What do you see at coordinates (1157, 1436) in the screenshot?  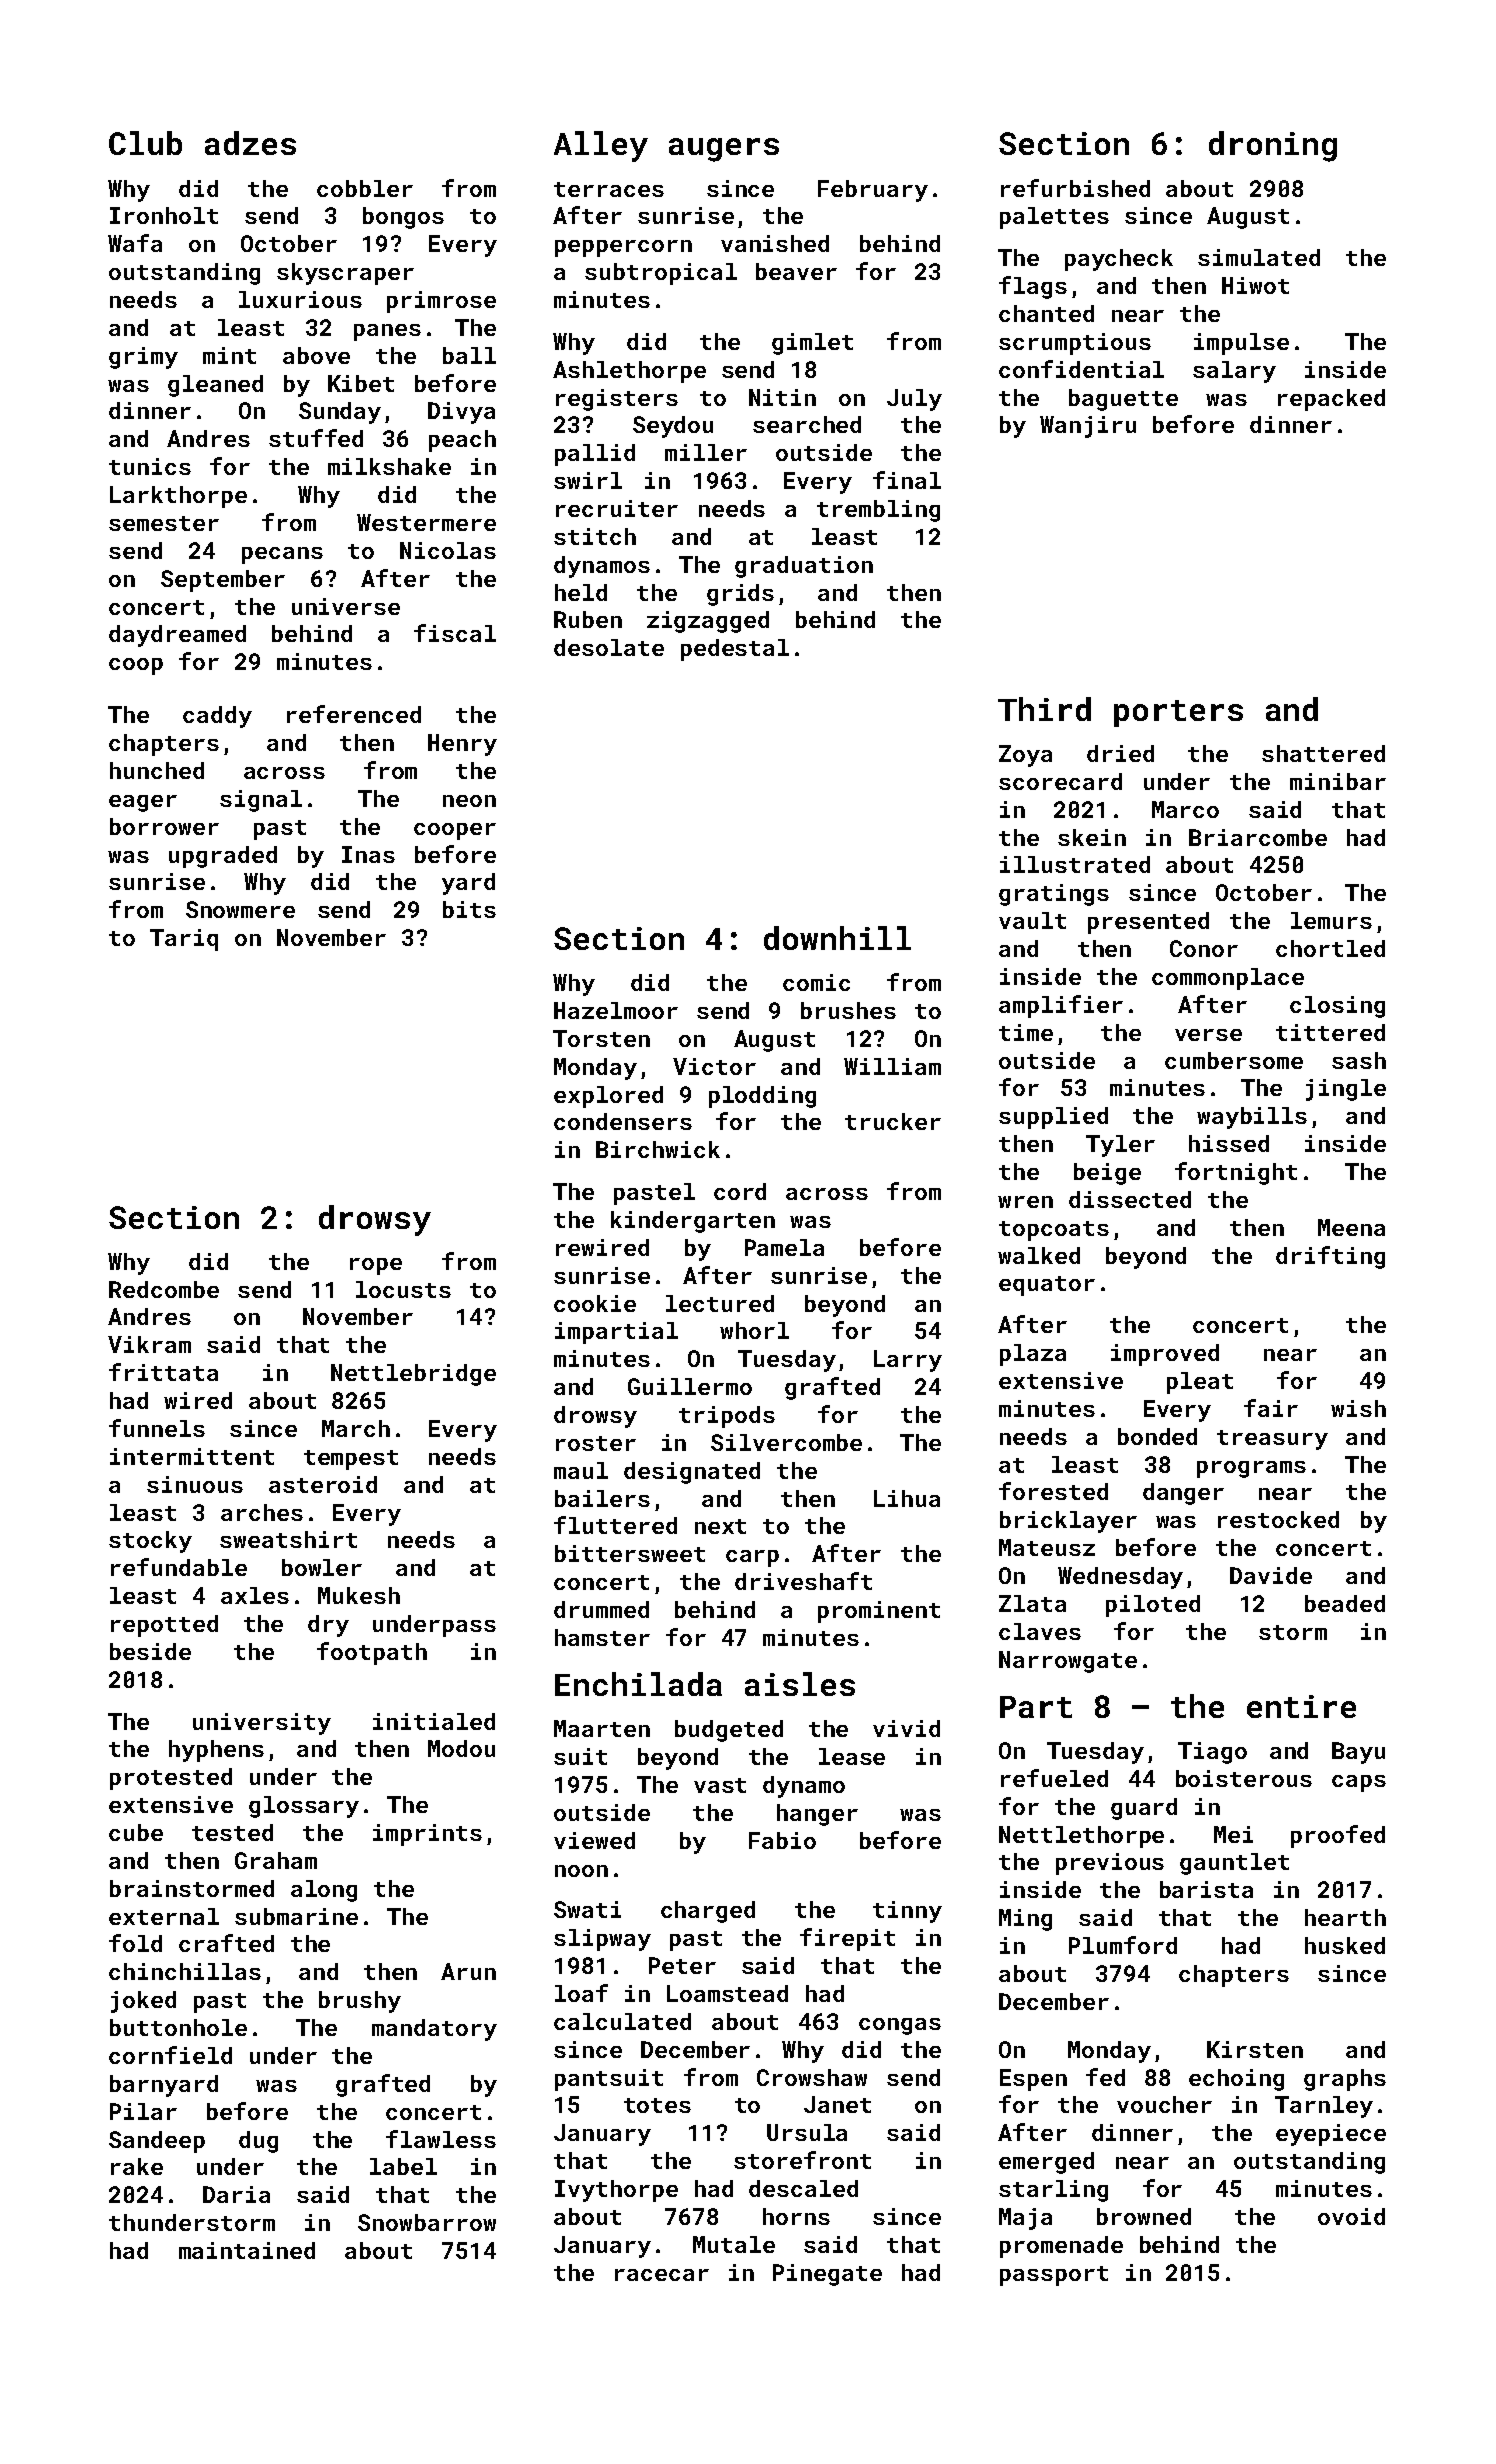 I see `bonded` at bounding box center [1157, 1436].
